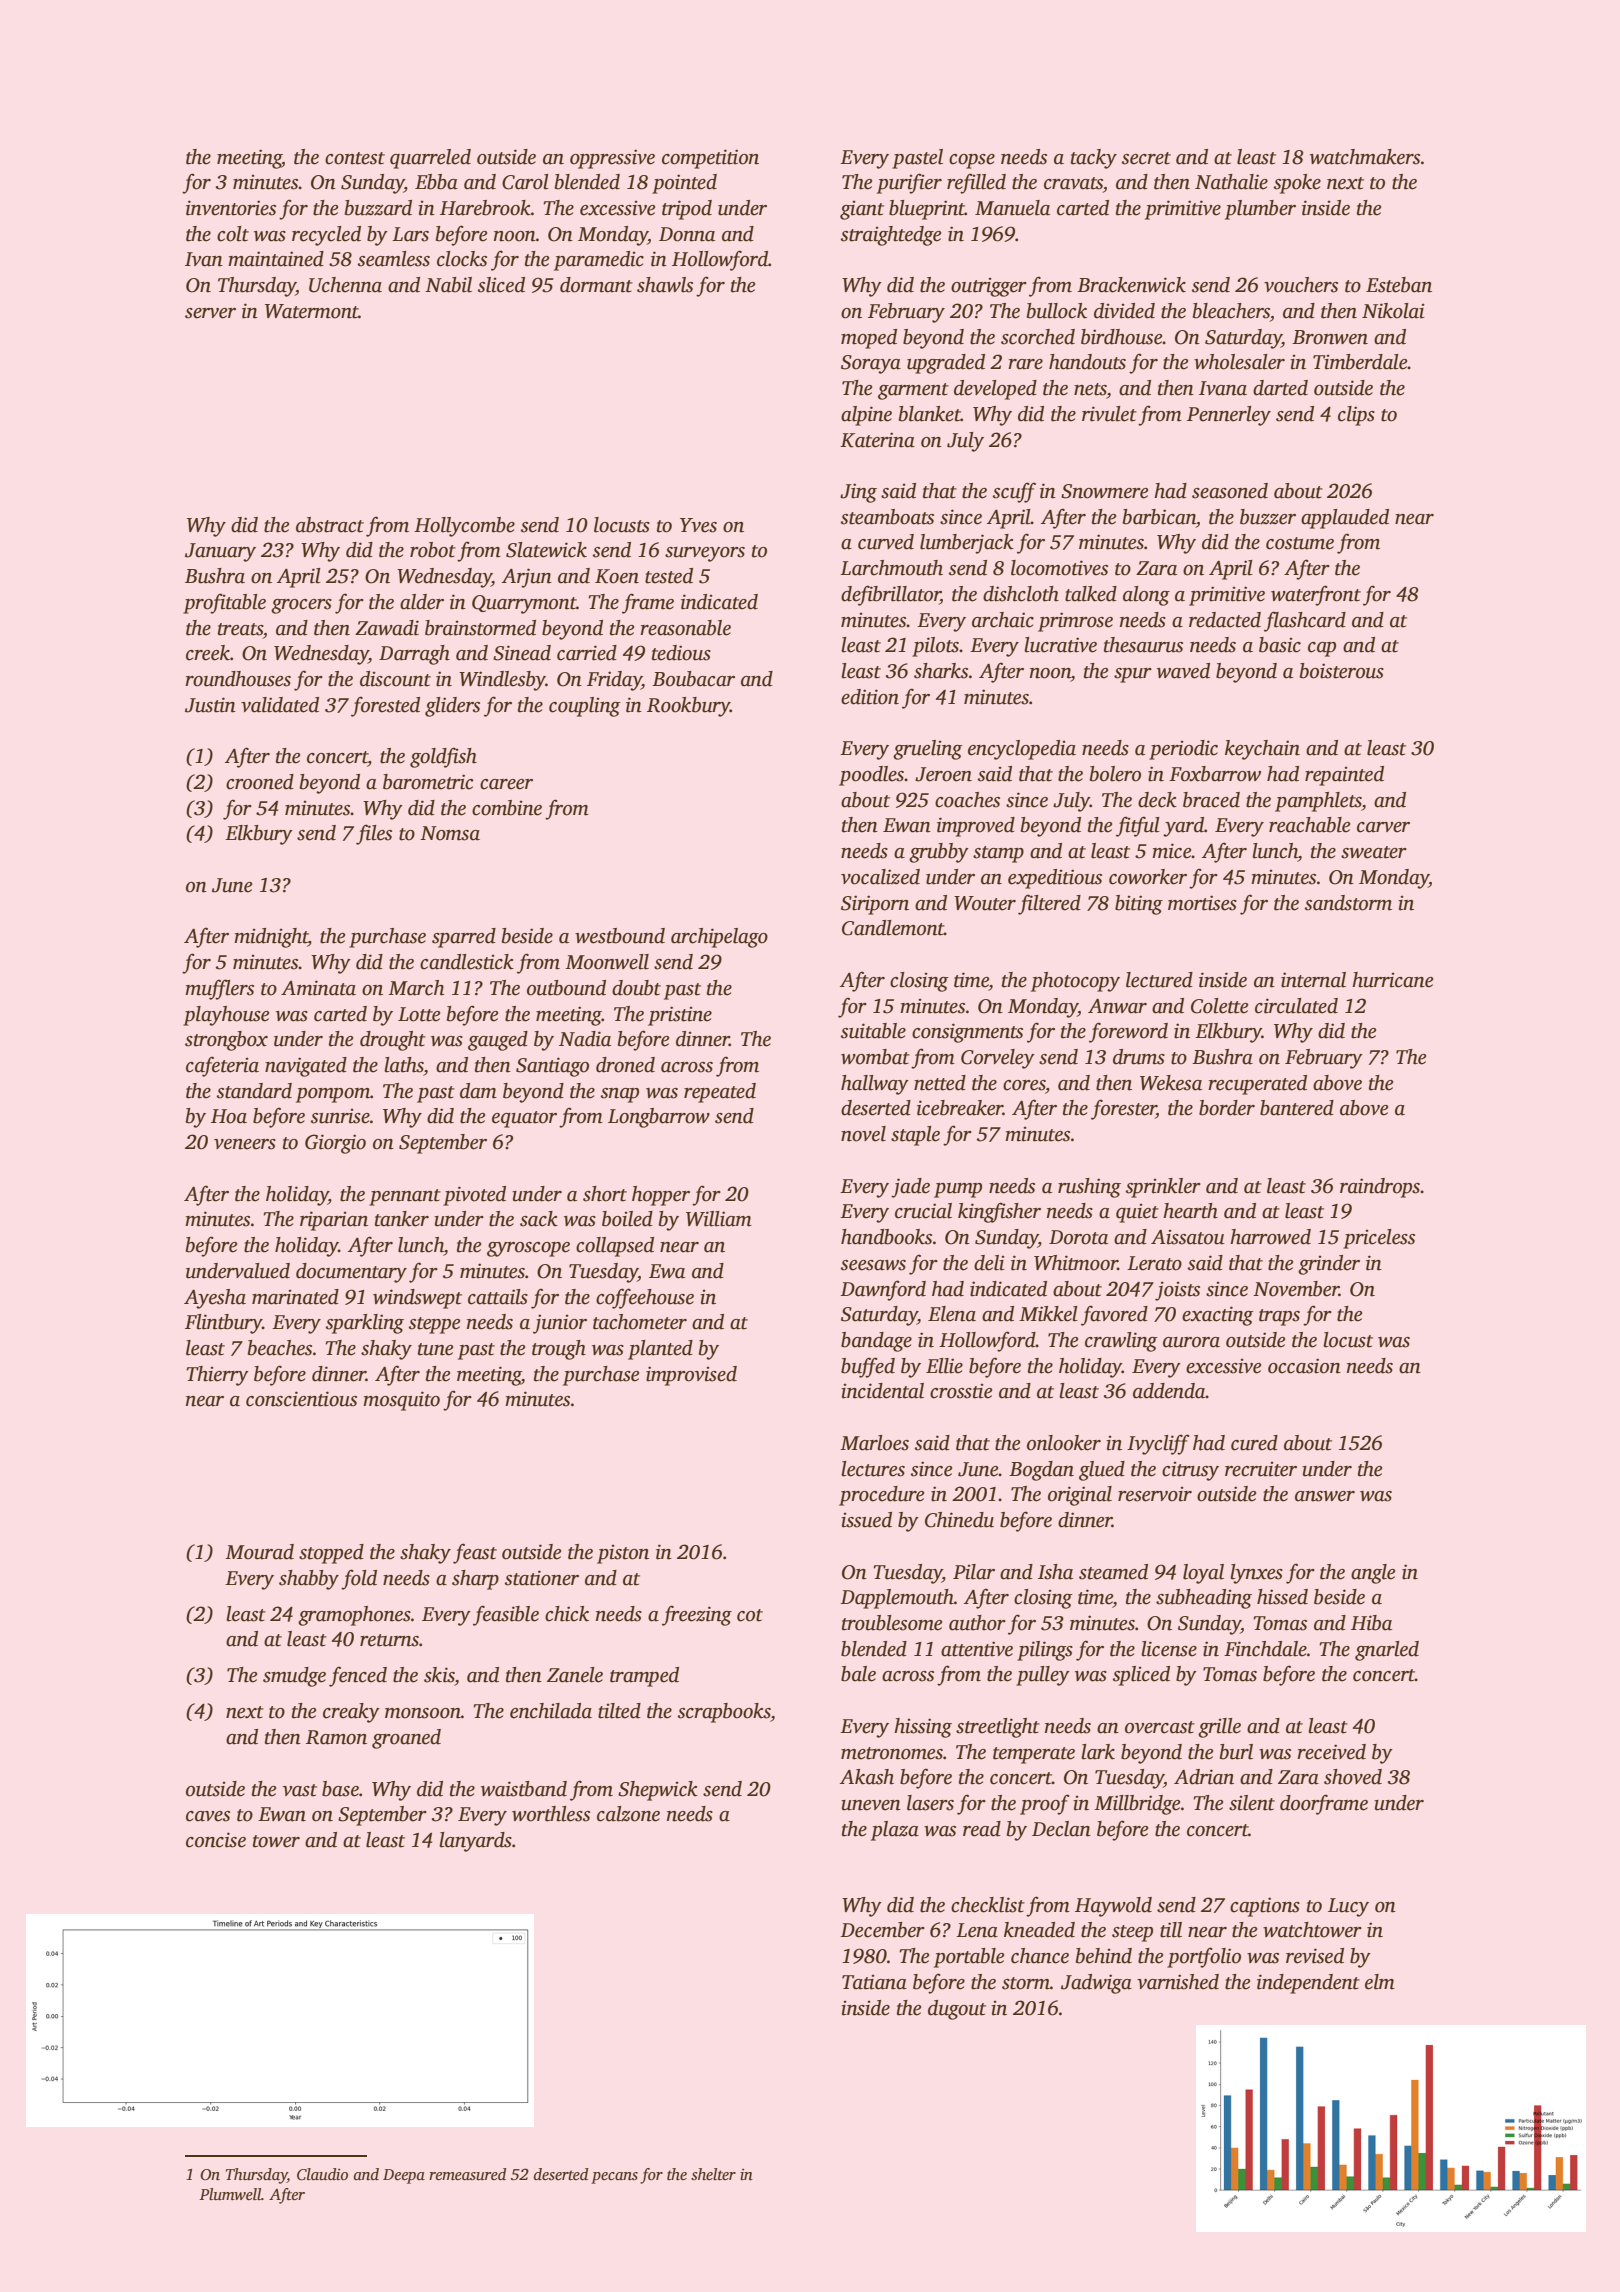 This page has height=2292, width=1620. What do you see at coordinates (930, 1803) in the page?
I see `lasers` at bounding box center [930, 1803].
